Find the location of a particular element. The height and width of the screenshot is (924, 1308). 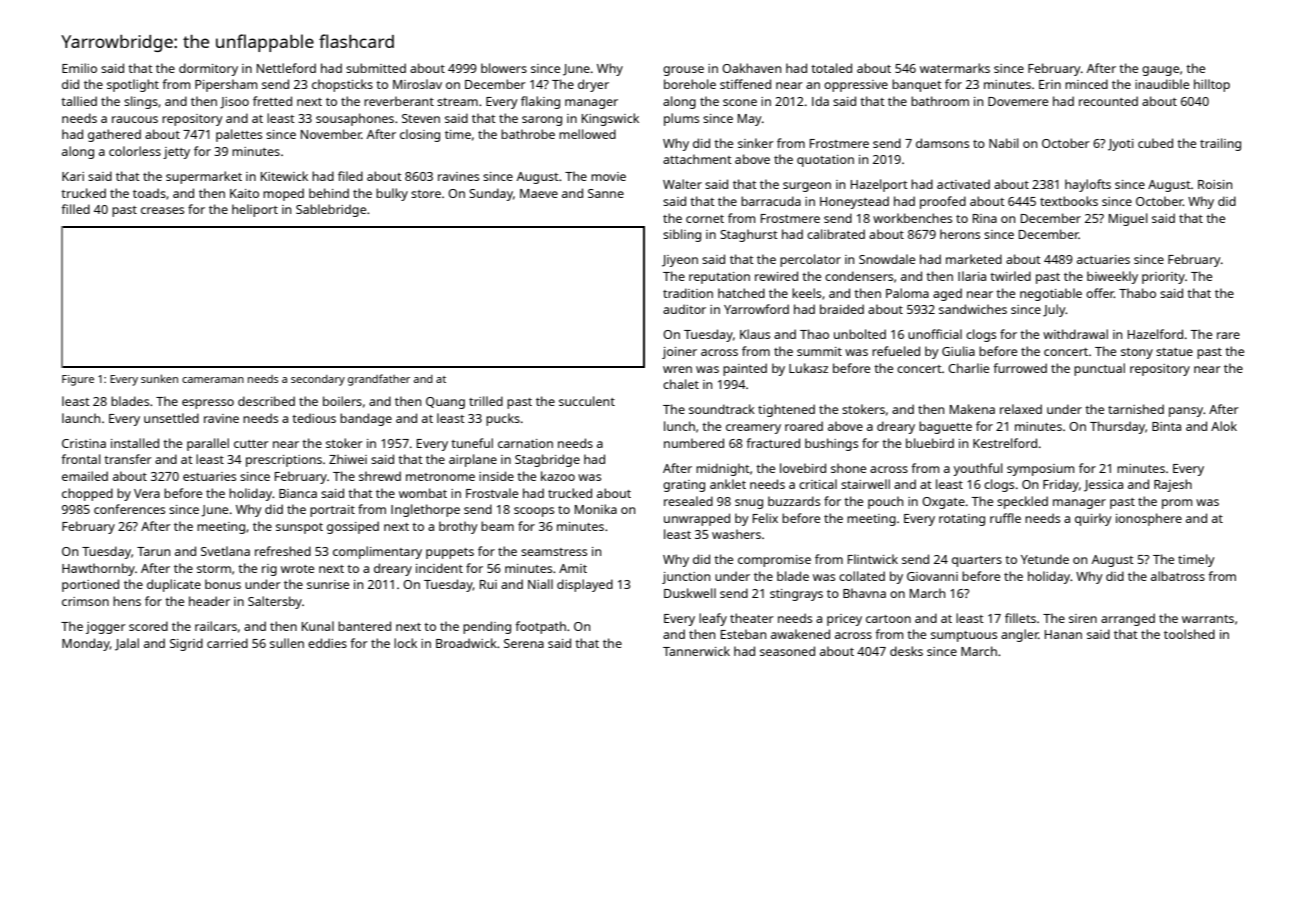

Bianca is located at coordinates (298, 493).
